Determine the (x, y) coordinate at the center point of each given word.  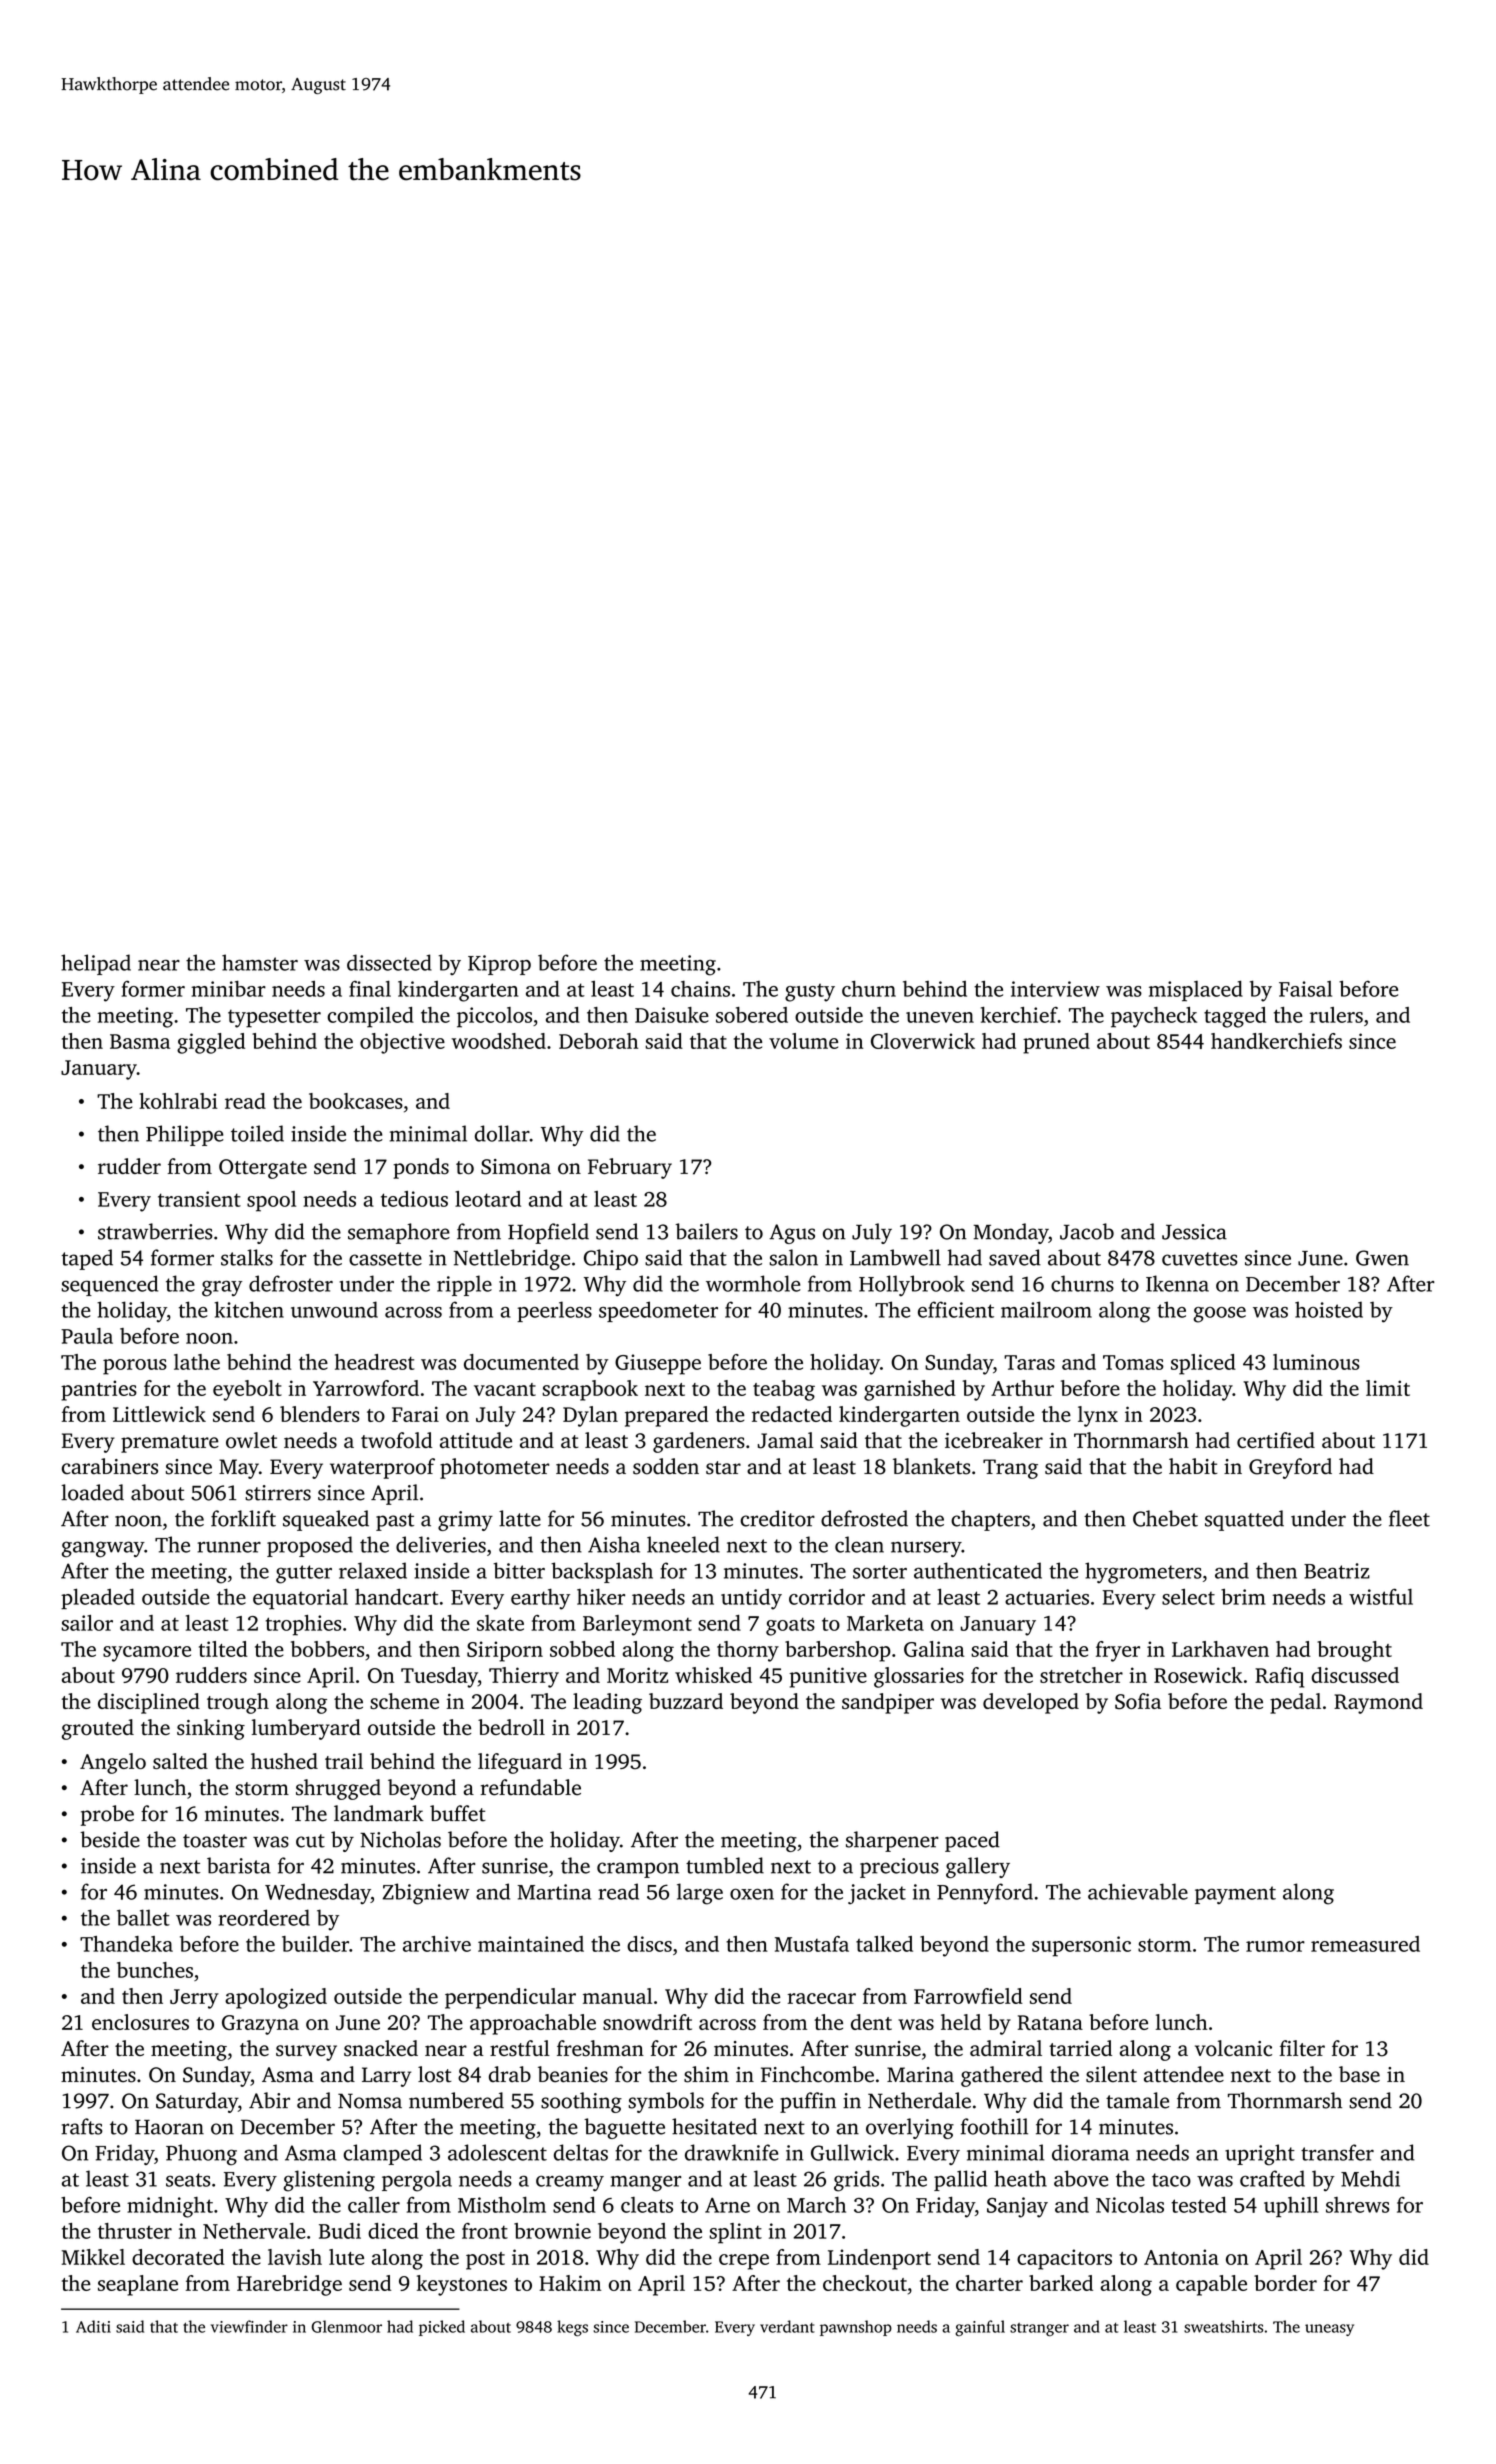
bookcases (356, 1101)
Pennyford (985, 1893)
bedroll (511, 1727)
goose (1219, 1315)
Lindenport (879, 2259)
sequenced (110, 1285)
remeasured (1365, 1944)
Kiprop (499, 965)
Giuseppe (658, 1364)
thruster (135, 2231)
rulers (1336, 1015)
